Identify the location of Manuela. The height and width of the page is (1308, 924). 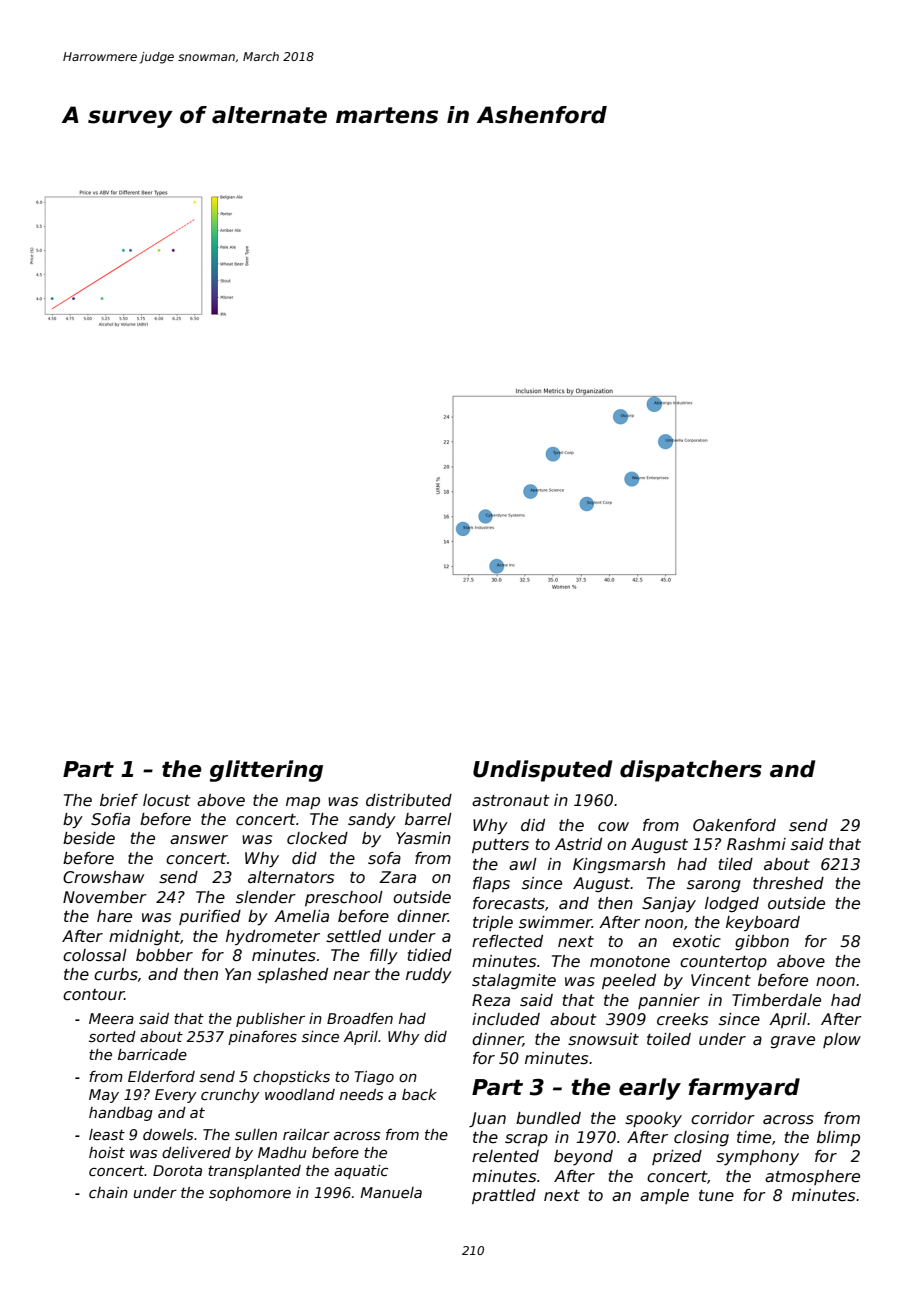
(391, 1192).
